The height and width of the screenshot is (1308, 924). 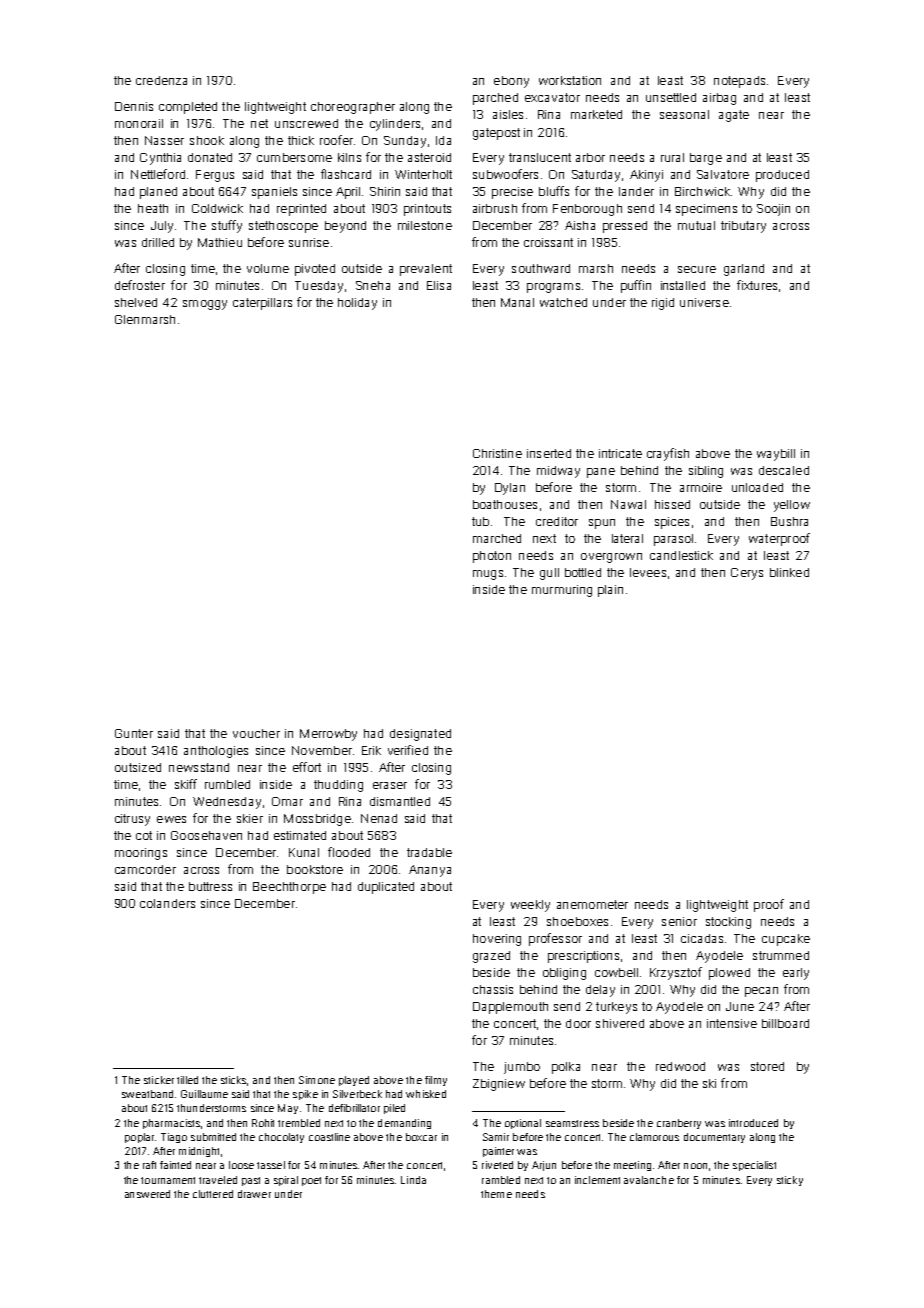 I want to click on Fergus, so click(x=215, y=176).
